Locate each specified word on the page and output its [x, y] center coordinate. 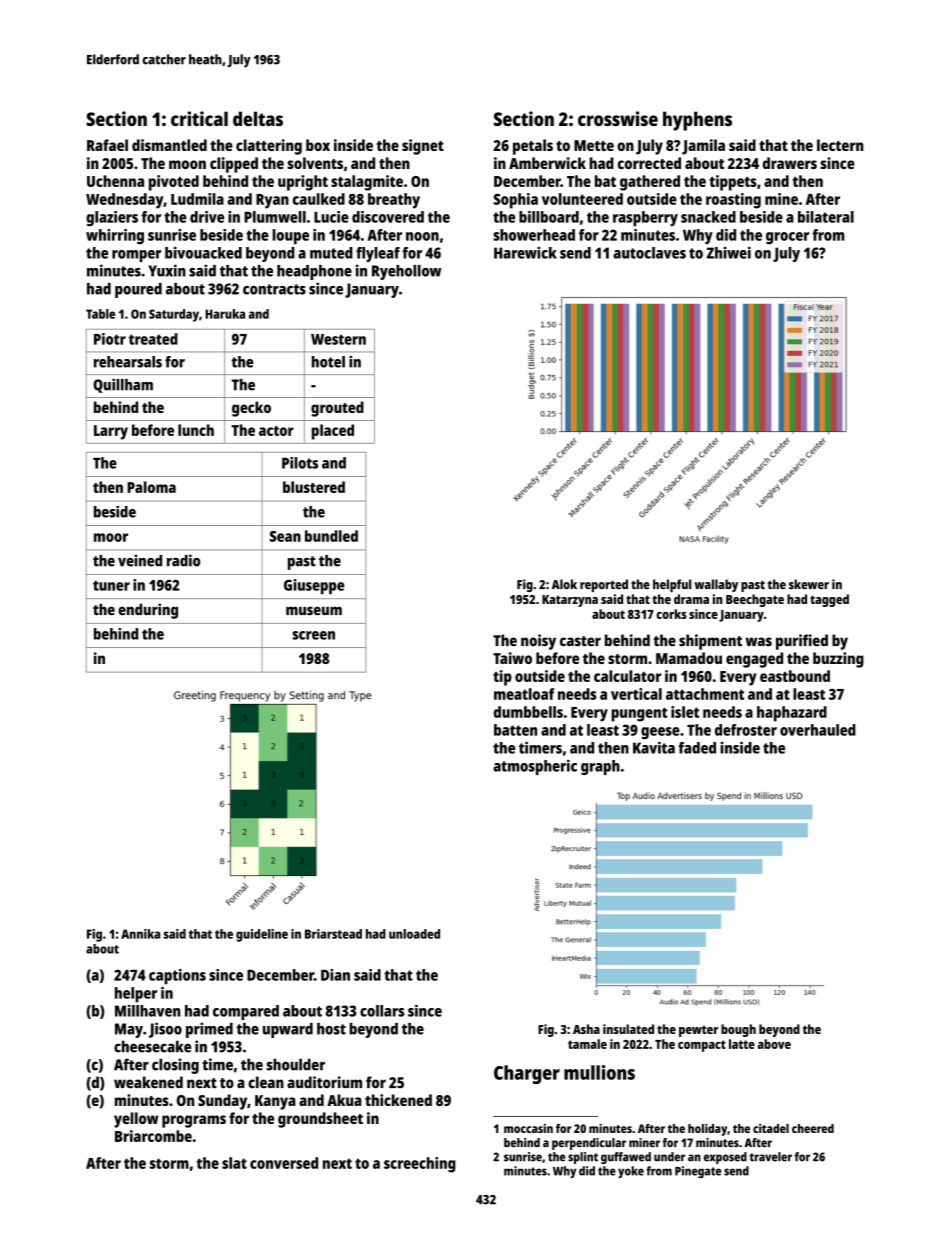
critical [199, 118]
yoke [631, 1172]
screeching [420, 1165]
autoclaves [649, 253]
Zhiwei [729, 253]
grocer [787, 238]
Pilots [300, 463]
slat [234, 1163]
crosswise [618, 118]
